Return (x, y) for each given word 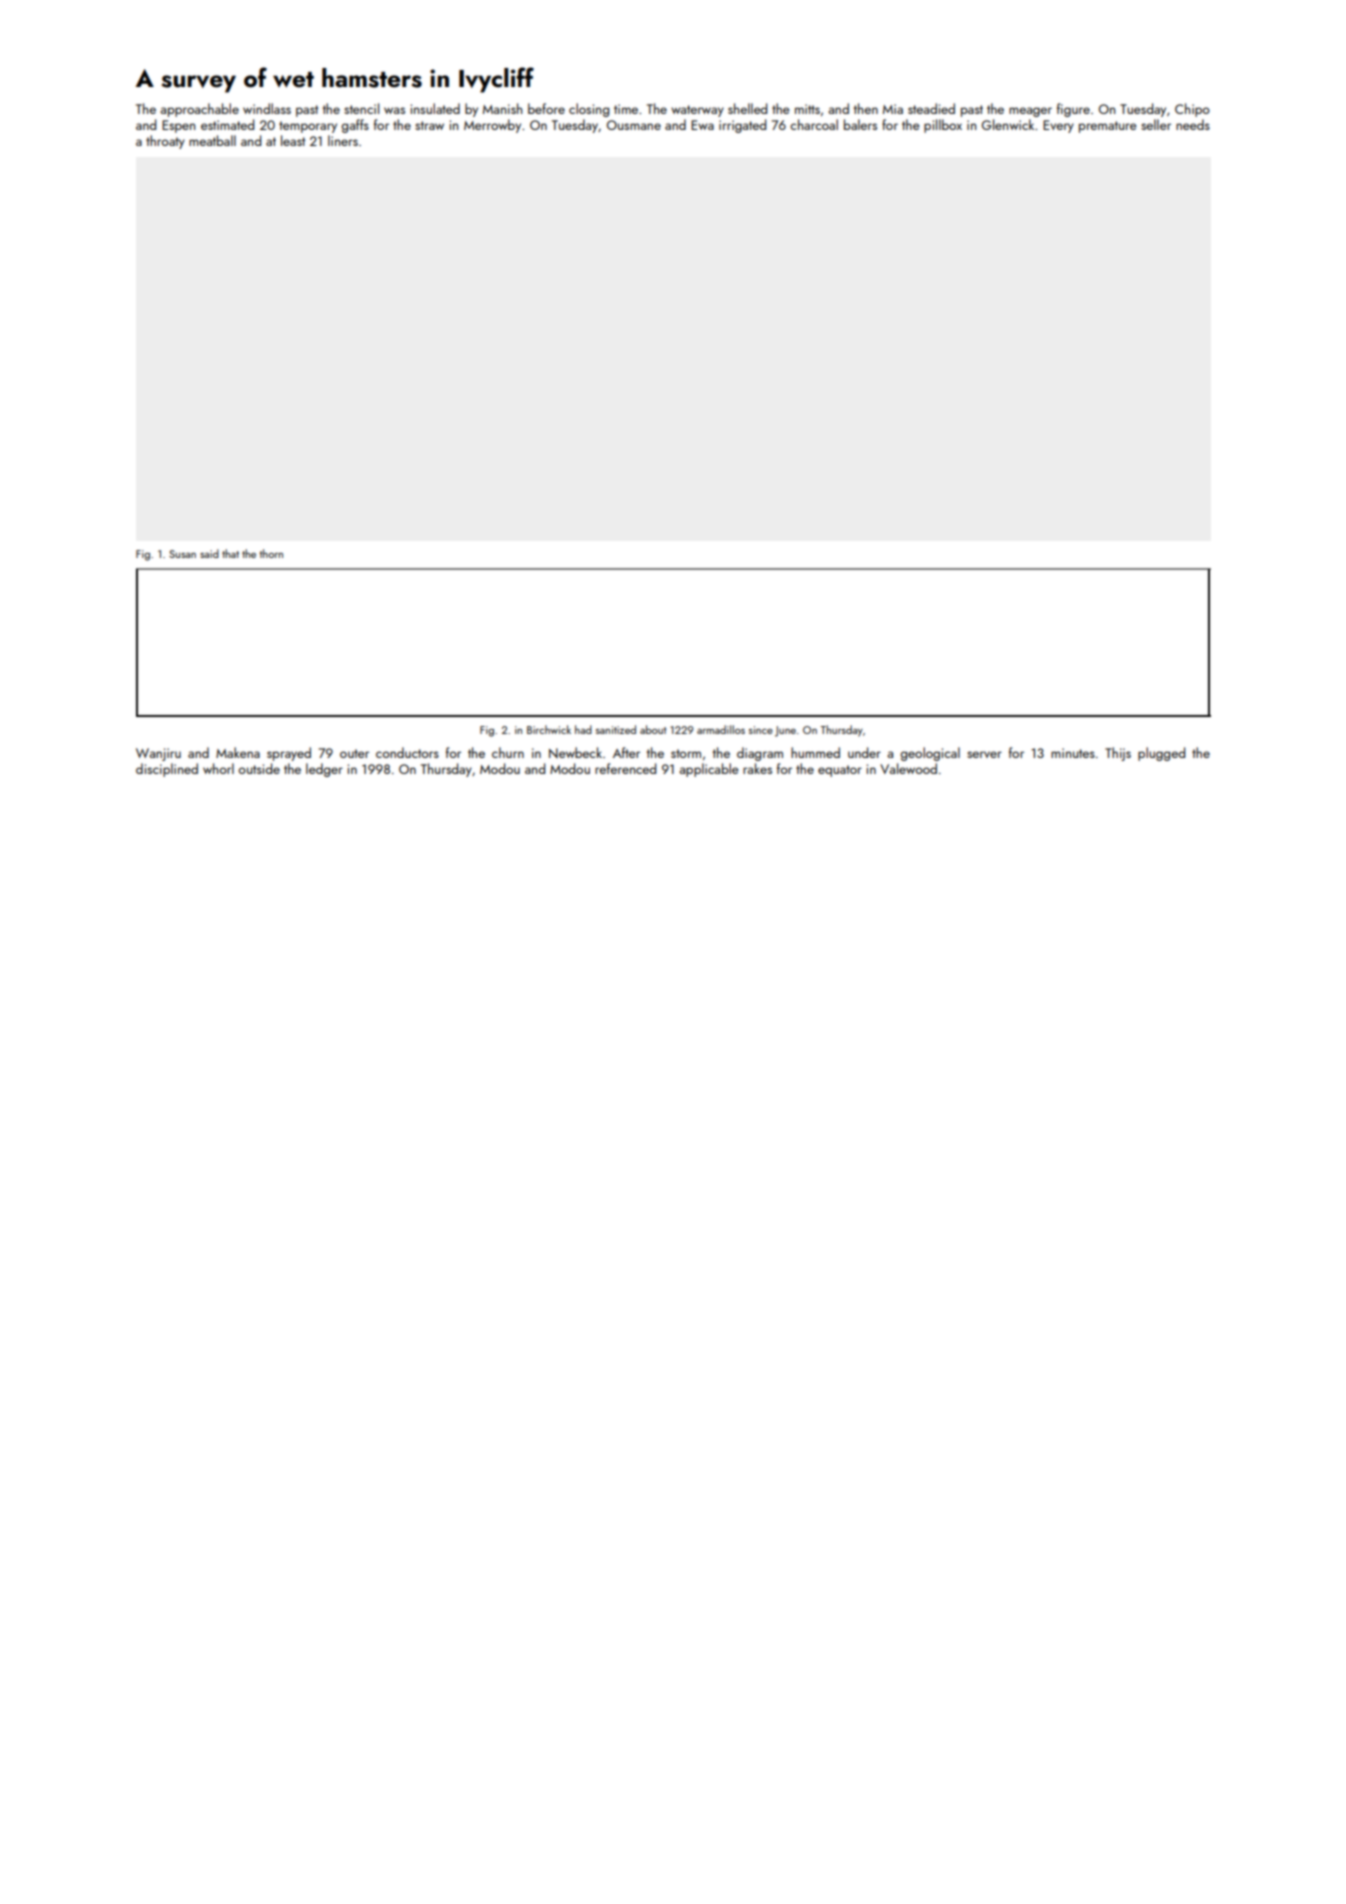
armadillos (721, 729)
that (230, 553)
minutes (1073, 753)
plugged (1161, 754)
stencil (361, 108)
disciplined (167, 770)
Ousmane (634, 125)
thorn (271, 553)
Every (1058, 126)
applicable (709, 770)
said (209, 553)
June (785, 731)
